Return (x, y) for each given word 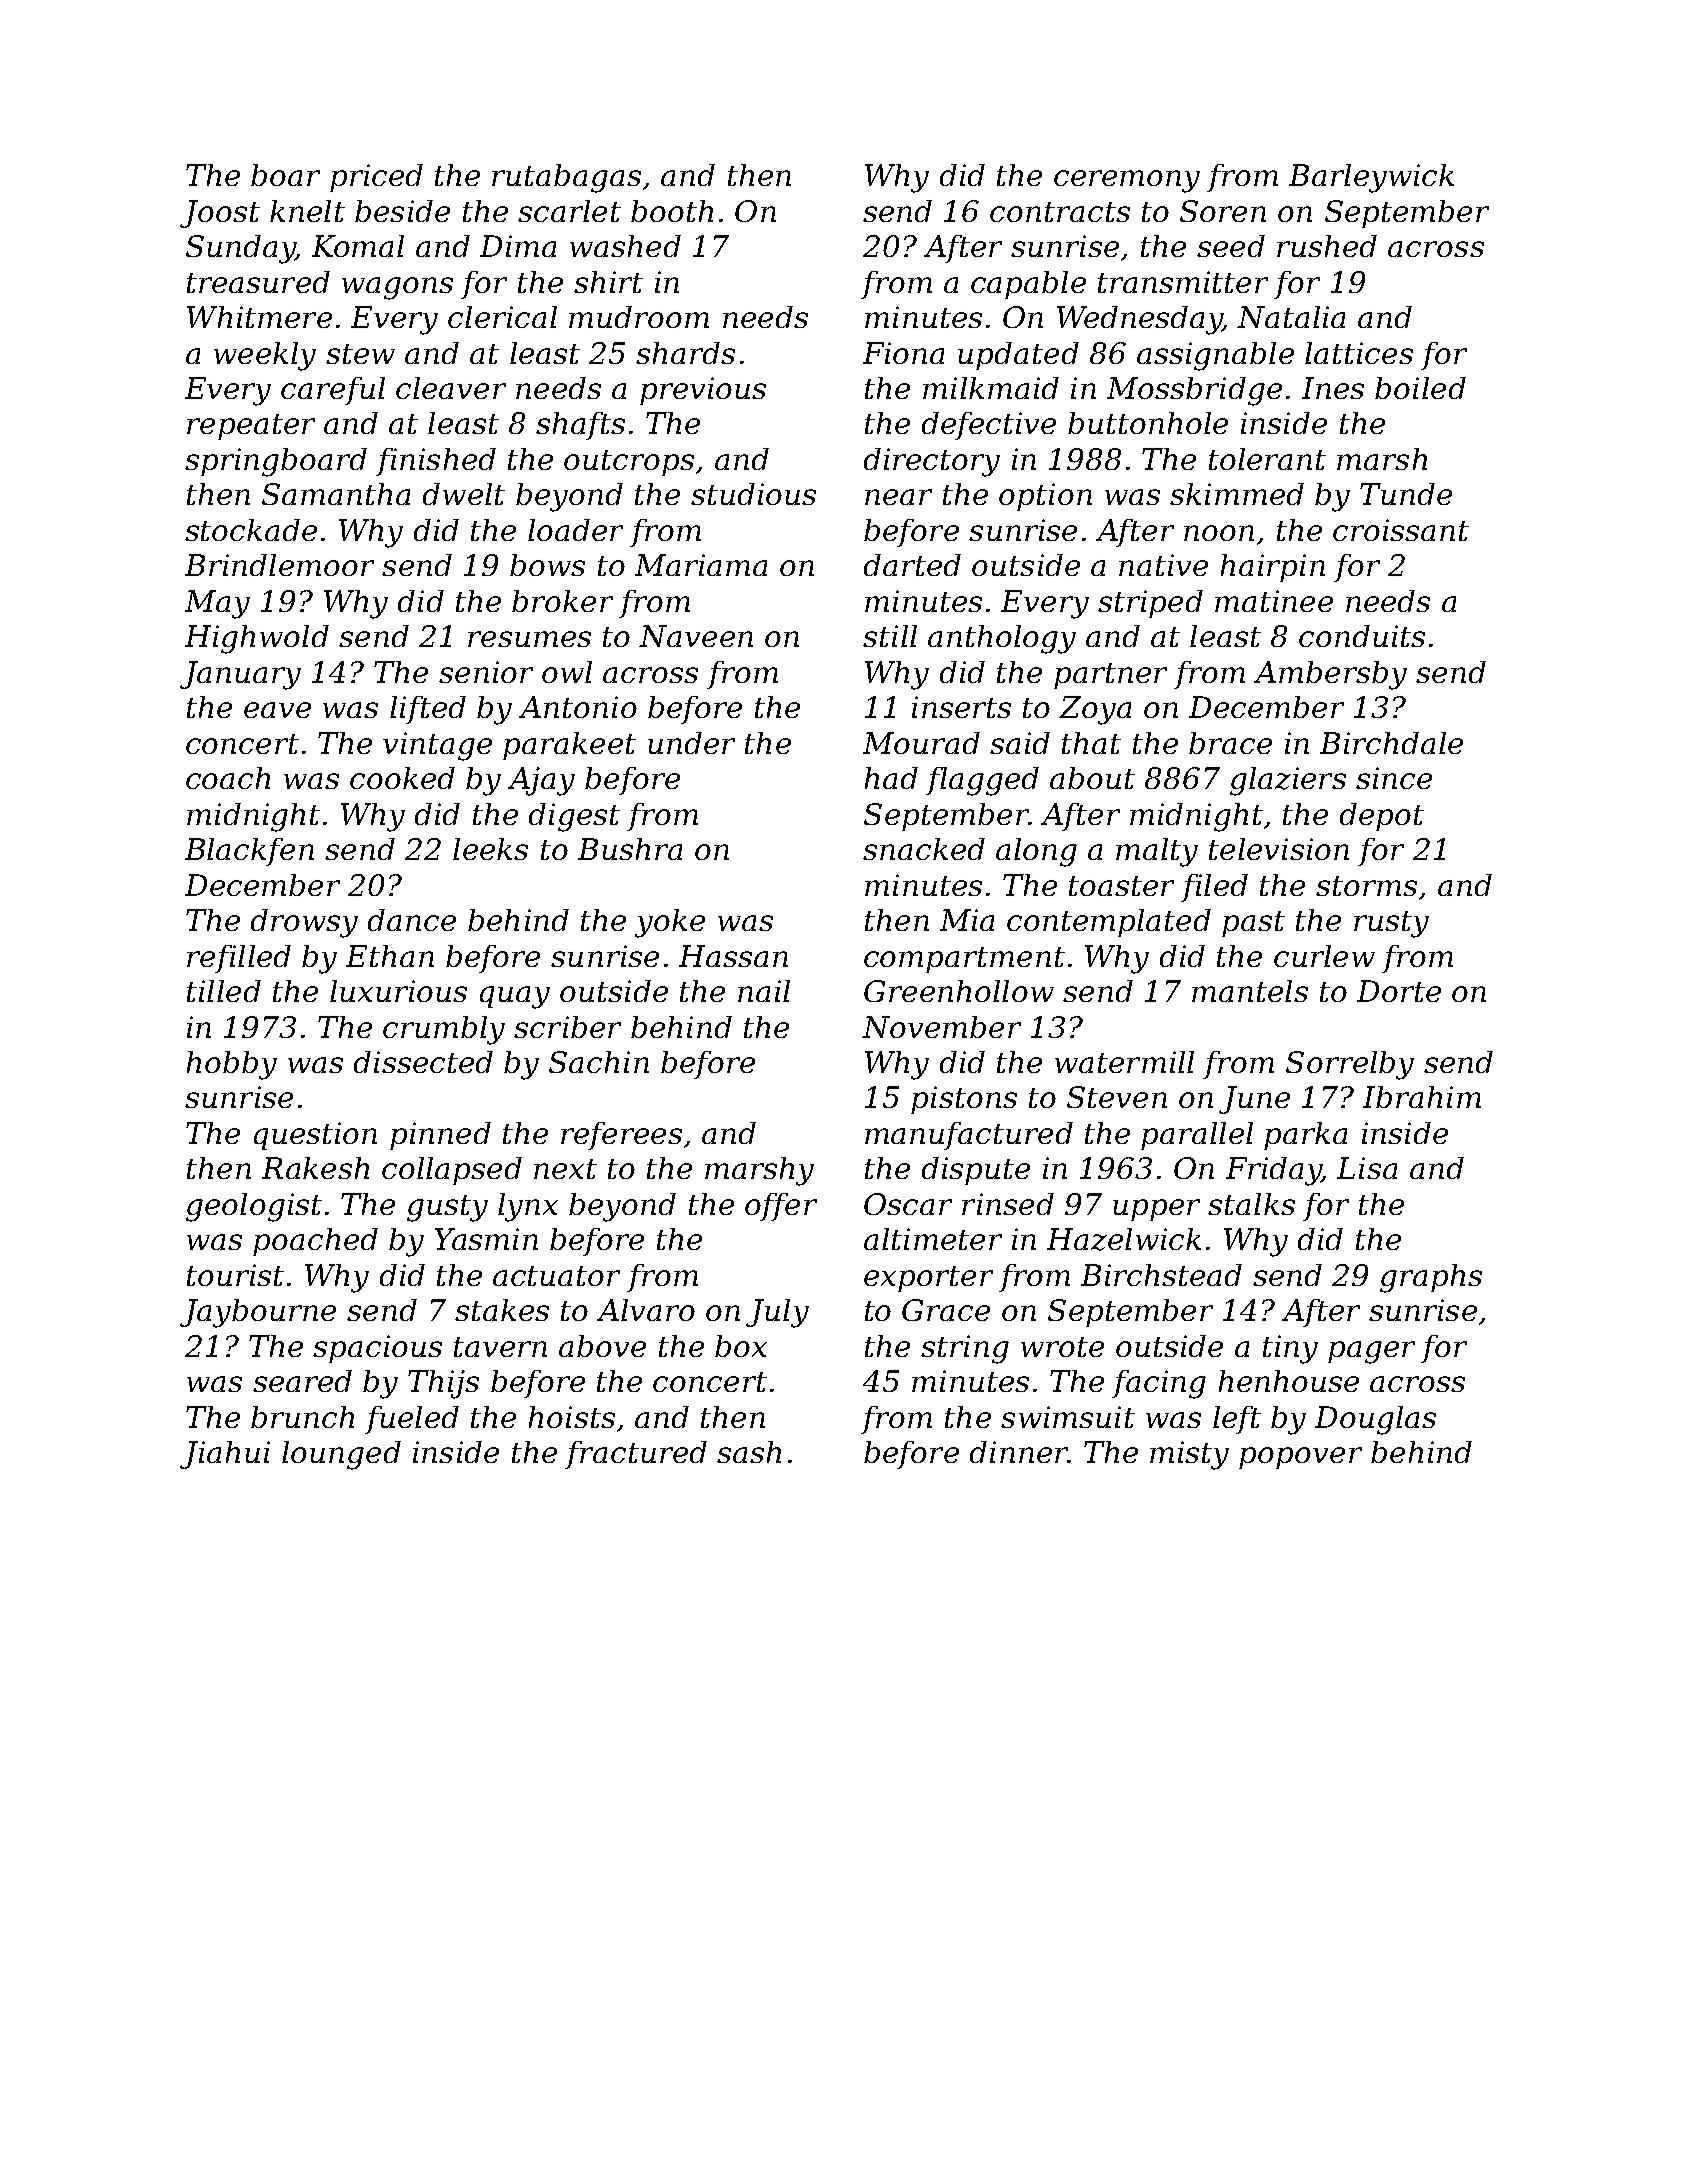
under (691, 743)
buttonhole (1148, 423)
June (1254, 1100)
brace (1230, 743)
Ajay (541, 781)
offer (781, 1207)
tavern (500, 1347)
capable (1028, 285)
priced (376, 178)
